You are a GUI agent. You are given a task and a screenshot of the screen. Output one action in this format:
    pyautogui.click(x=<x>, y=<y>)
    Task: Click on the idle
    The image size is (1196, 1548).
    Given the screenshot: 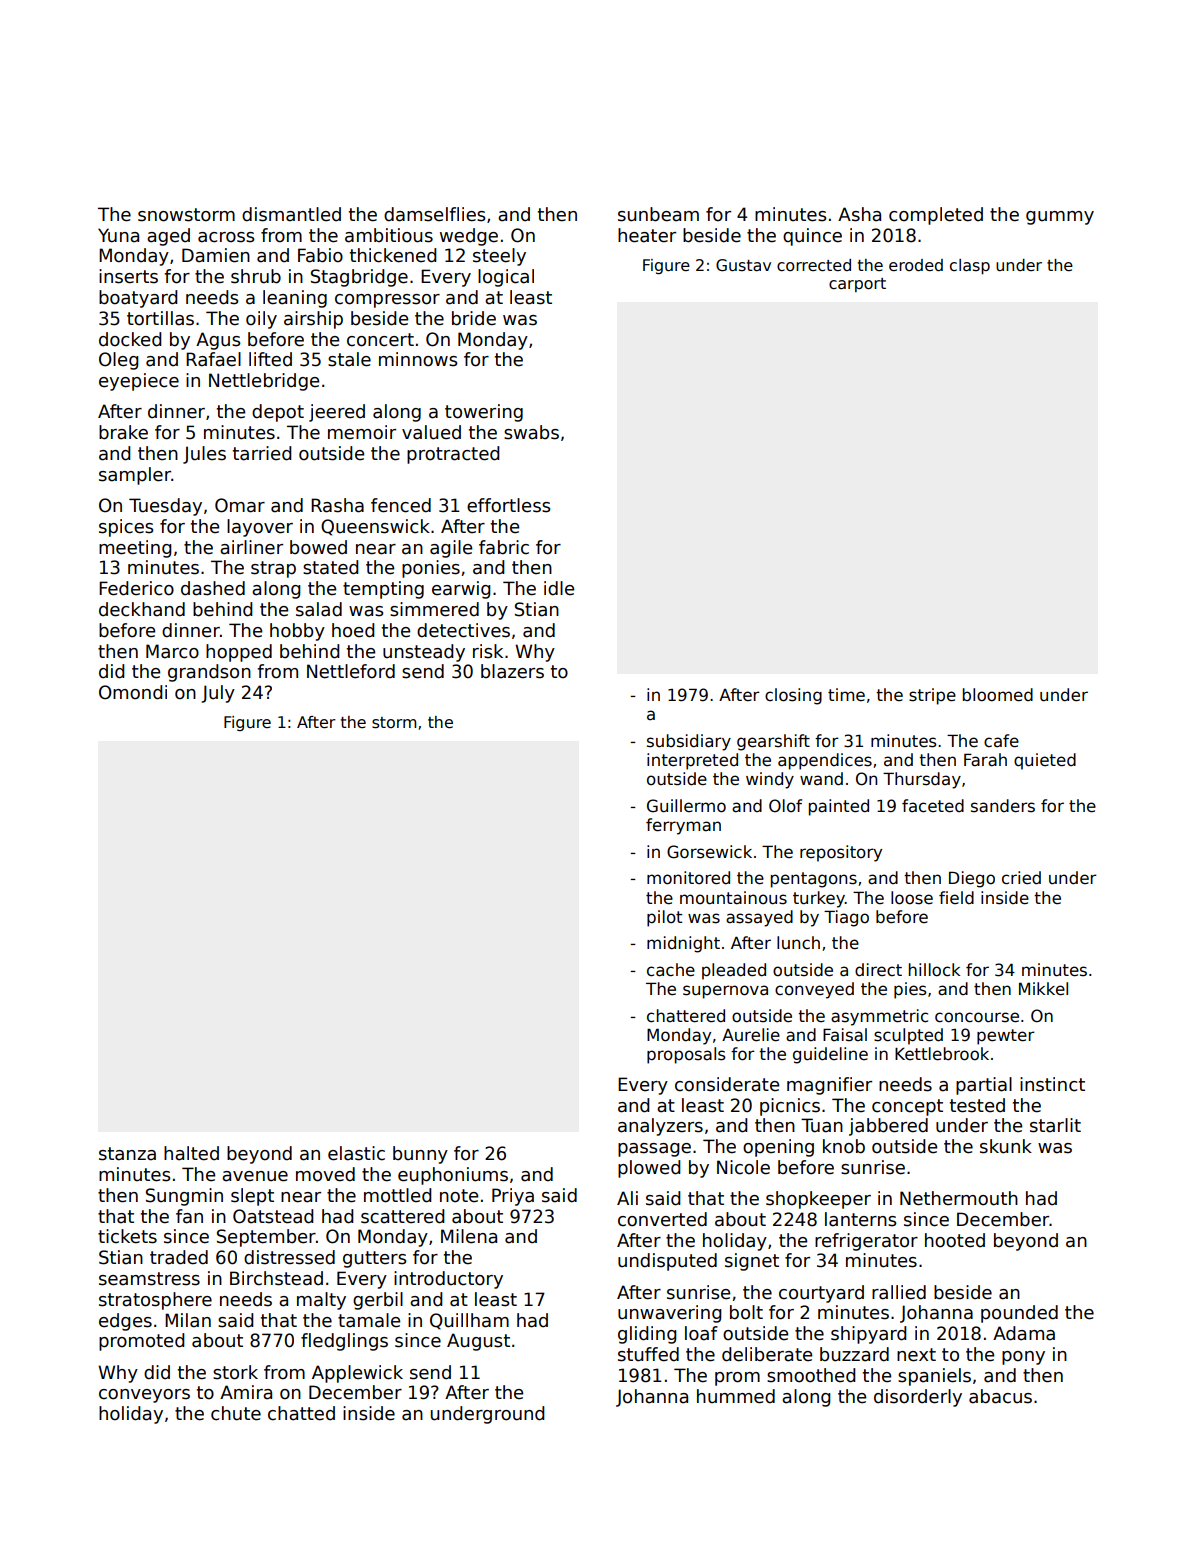 What is the action you would take?
    pyautogui.click(x=559, y=588)
